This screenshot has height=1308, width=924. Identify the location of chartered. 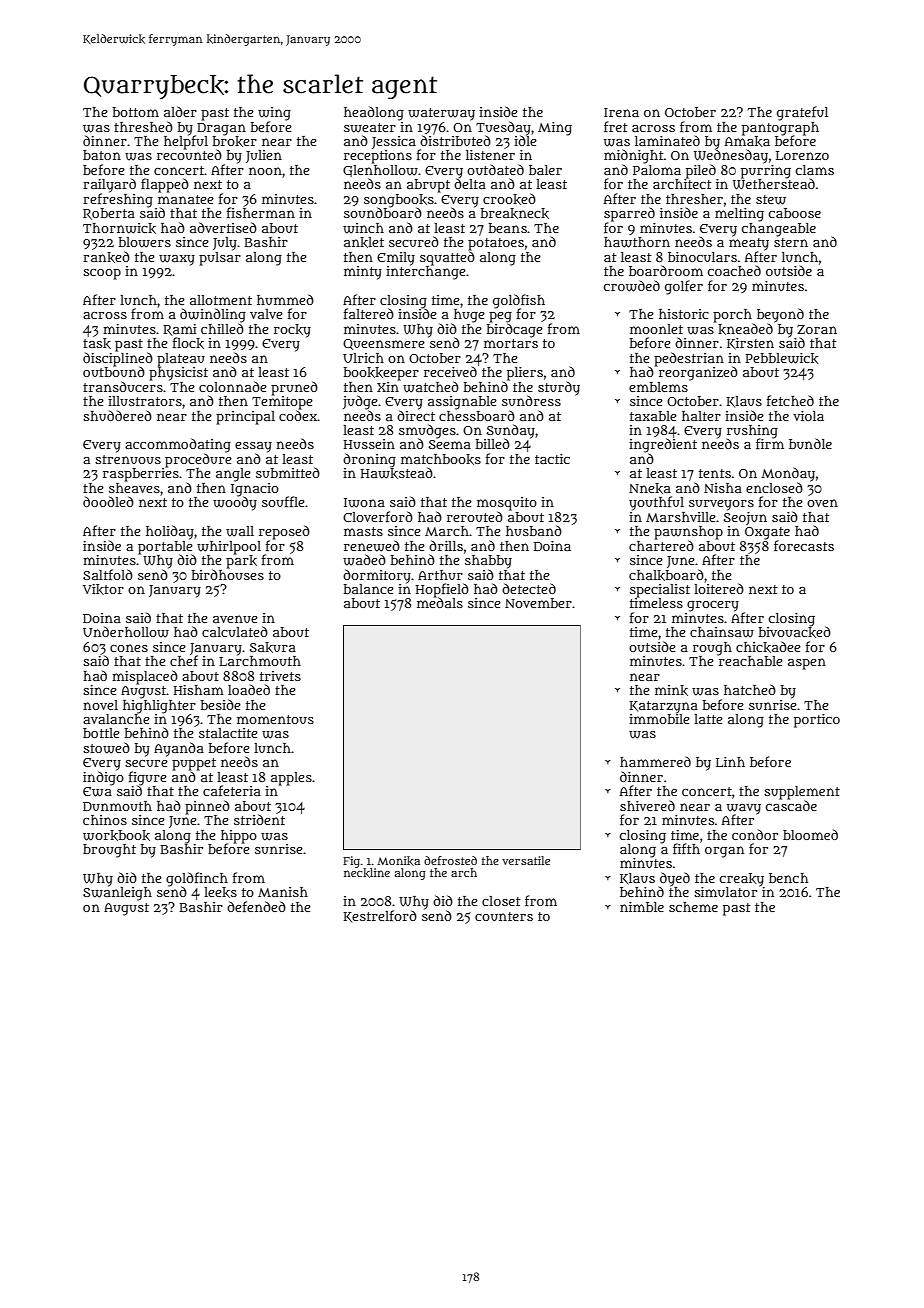
(661, 545).
